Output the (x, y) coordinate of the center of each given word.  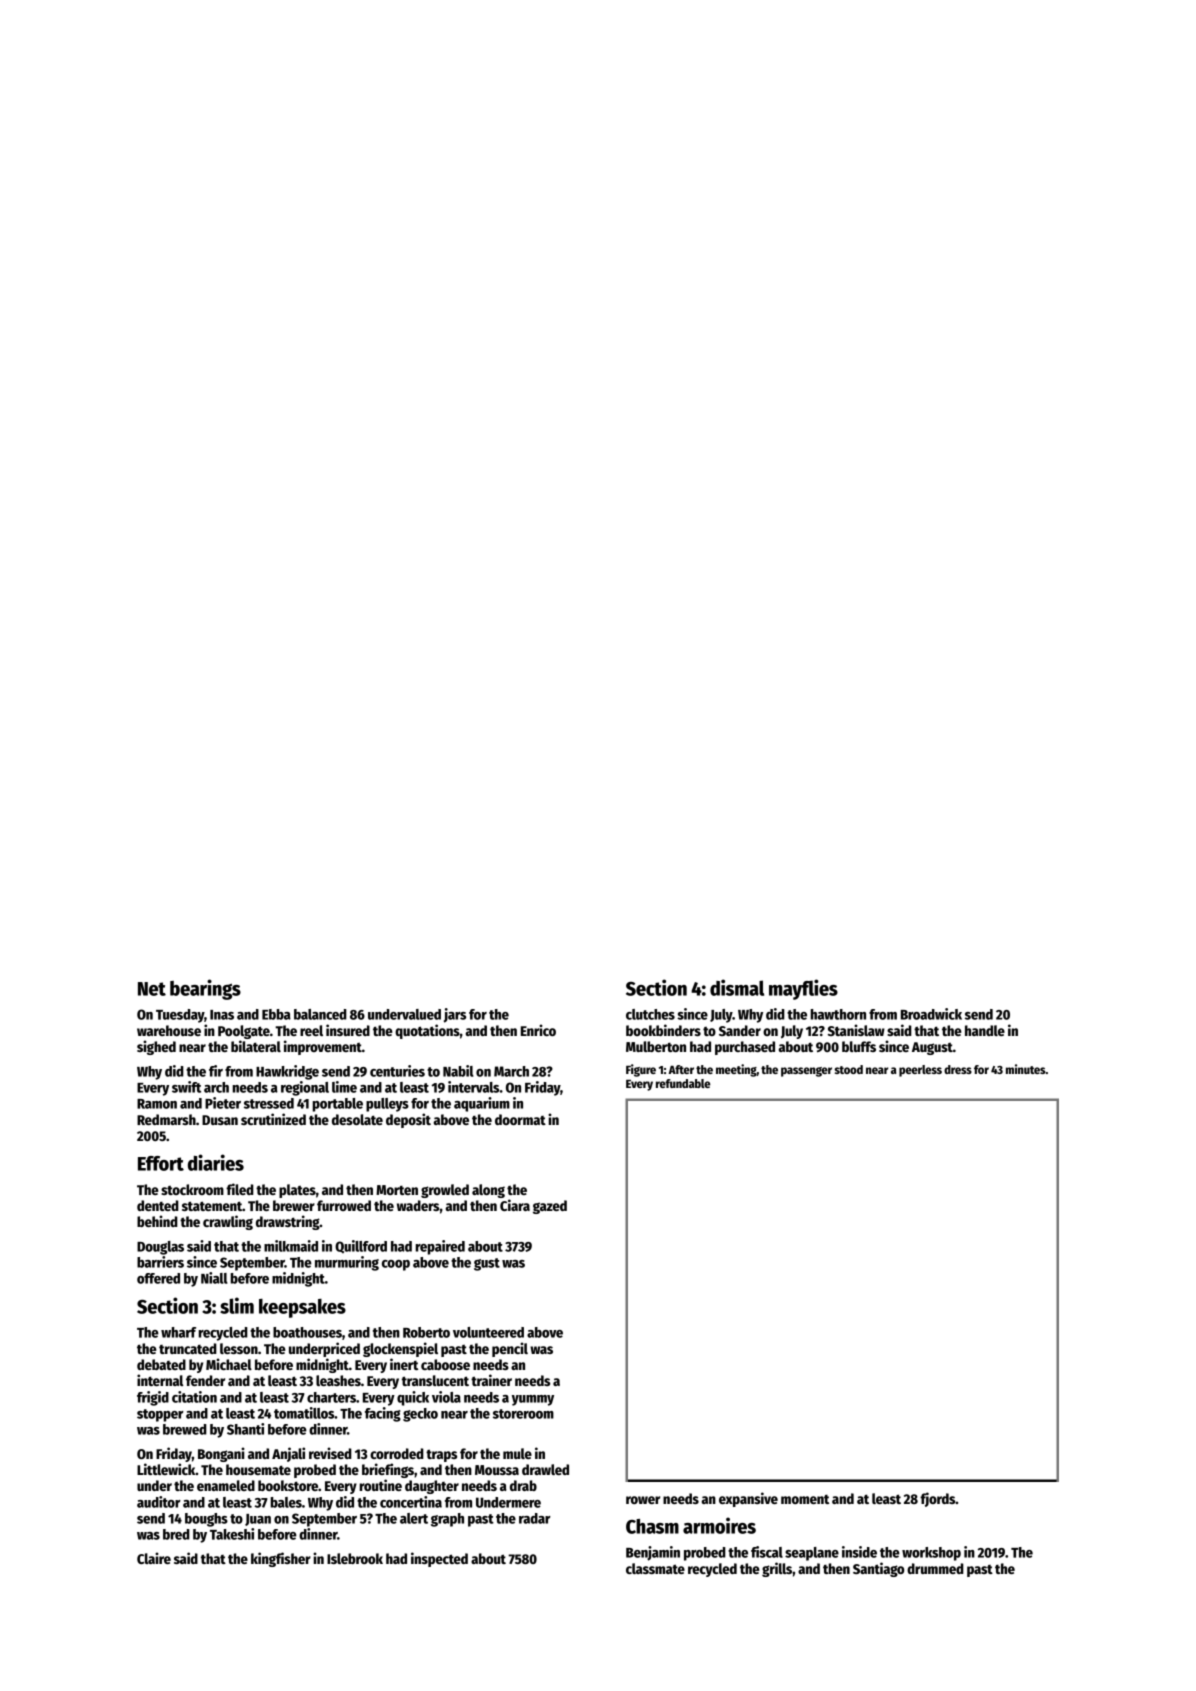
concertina (411, 1502)
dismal (737, 987)
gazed (550, 1207)
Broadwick (931, 1014)
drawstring (288, 1222)
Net (152, 989)
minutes (1026, 1069)
